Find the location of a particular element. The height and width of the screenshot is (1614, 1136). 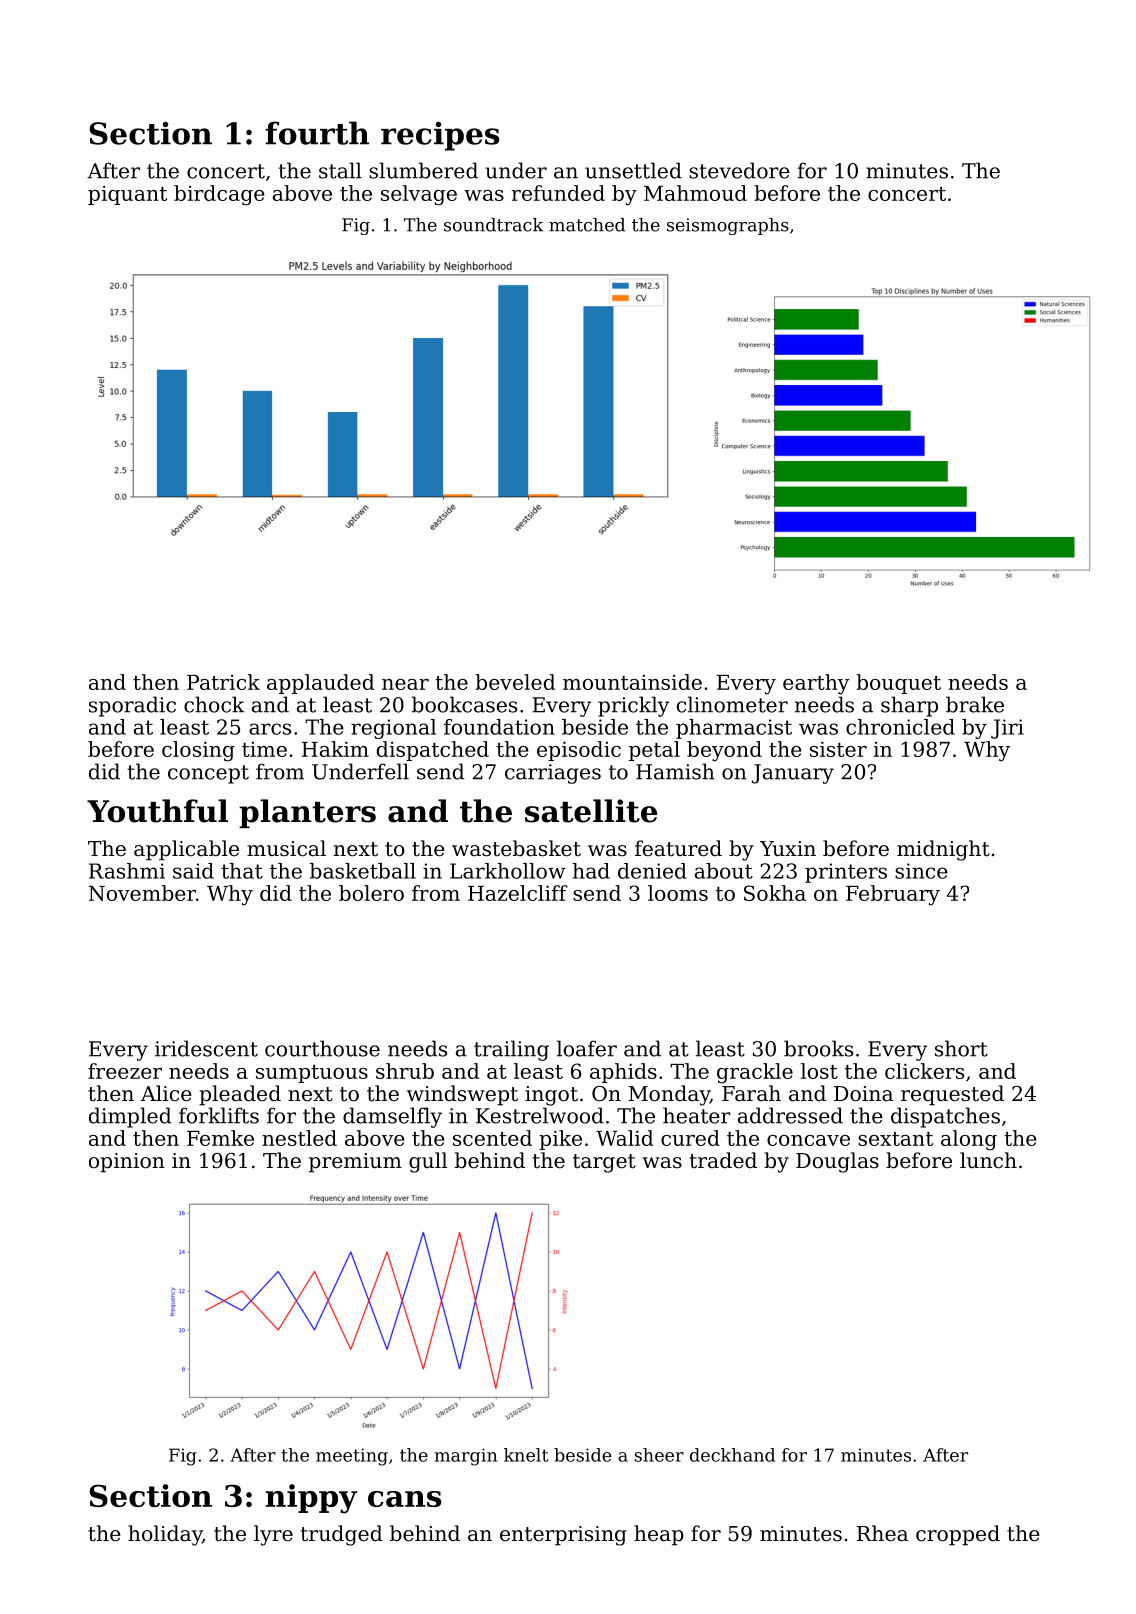

stevedore is located at coordinates (739, 170).
